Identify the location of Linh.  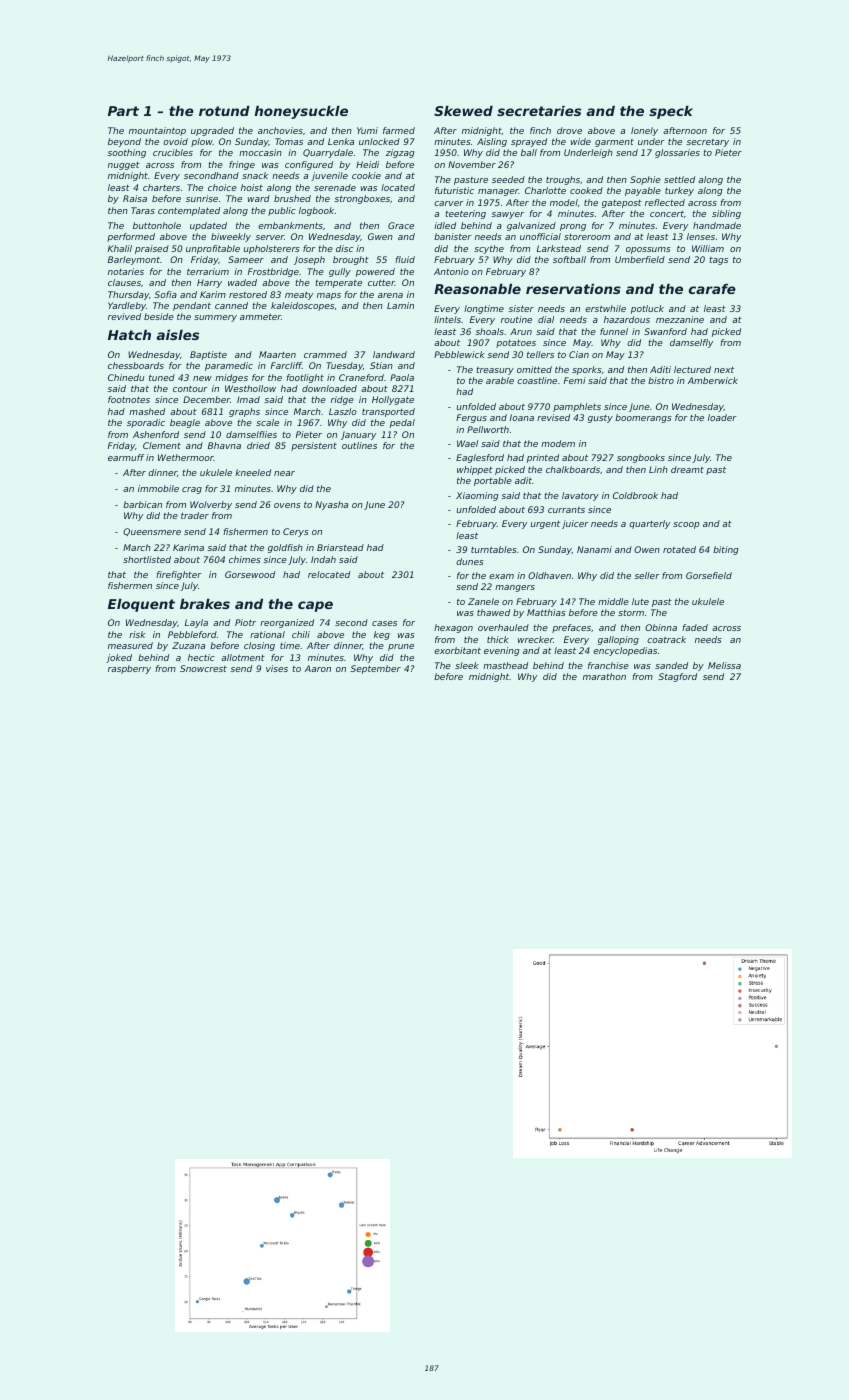
(658, 469).
